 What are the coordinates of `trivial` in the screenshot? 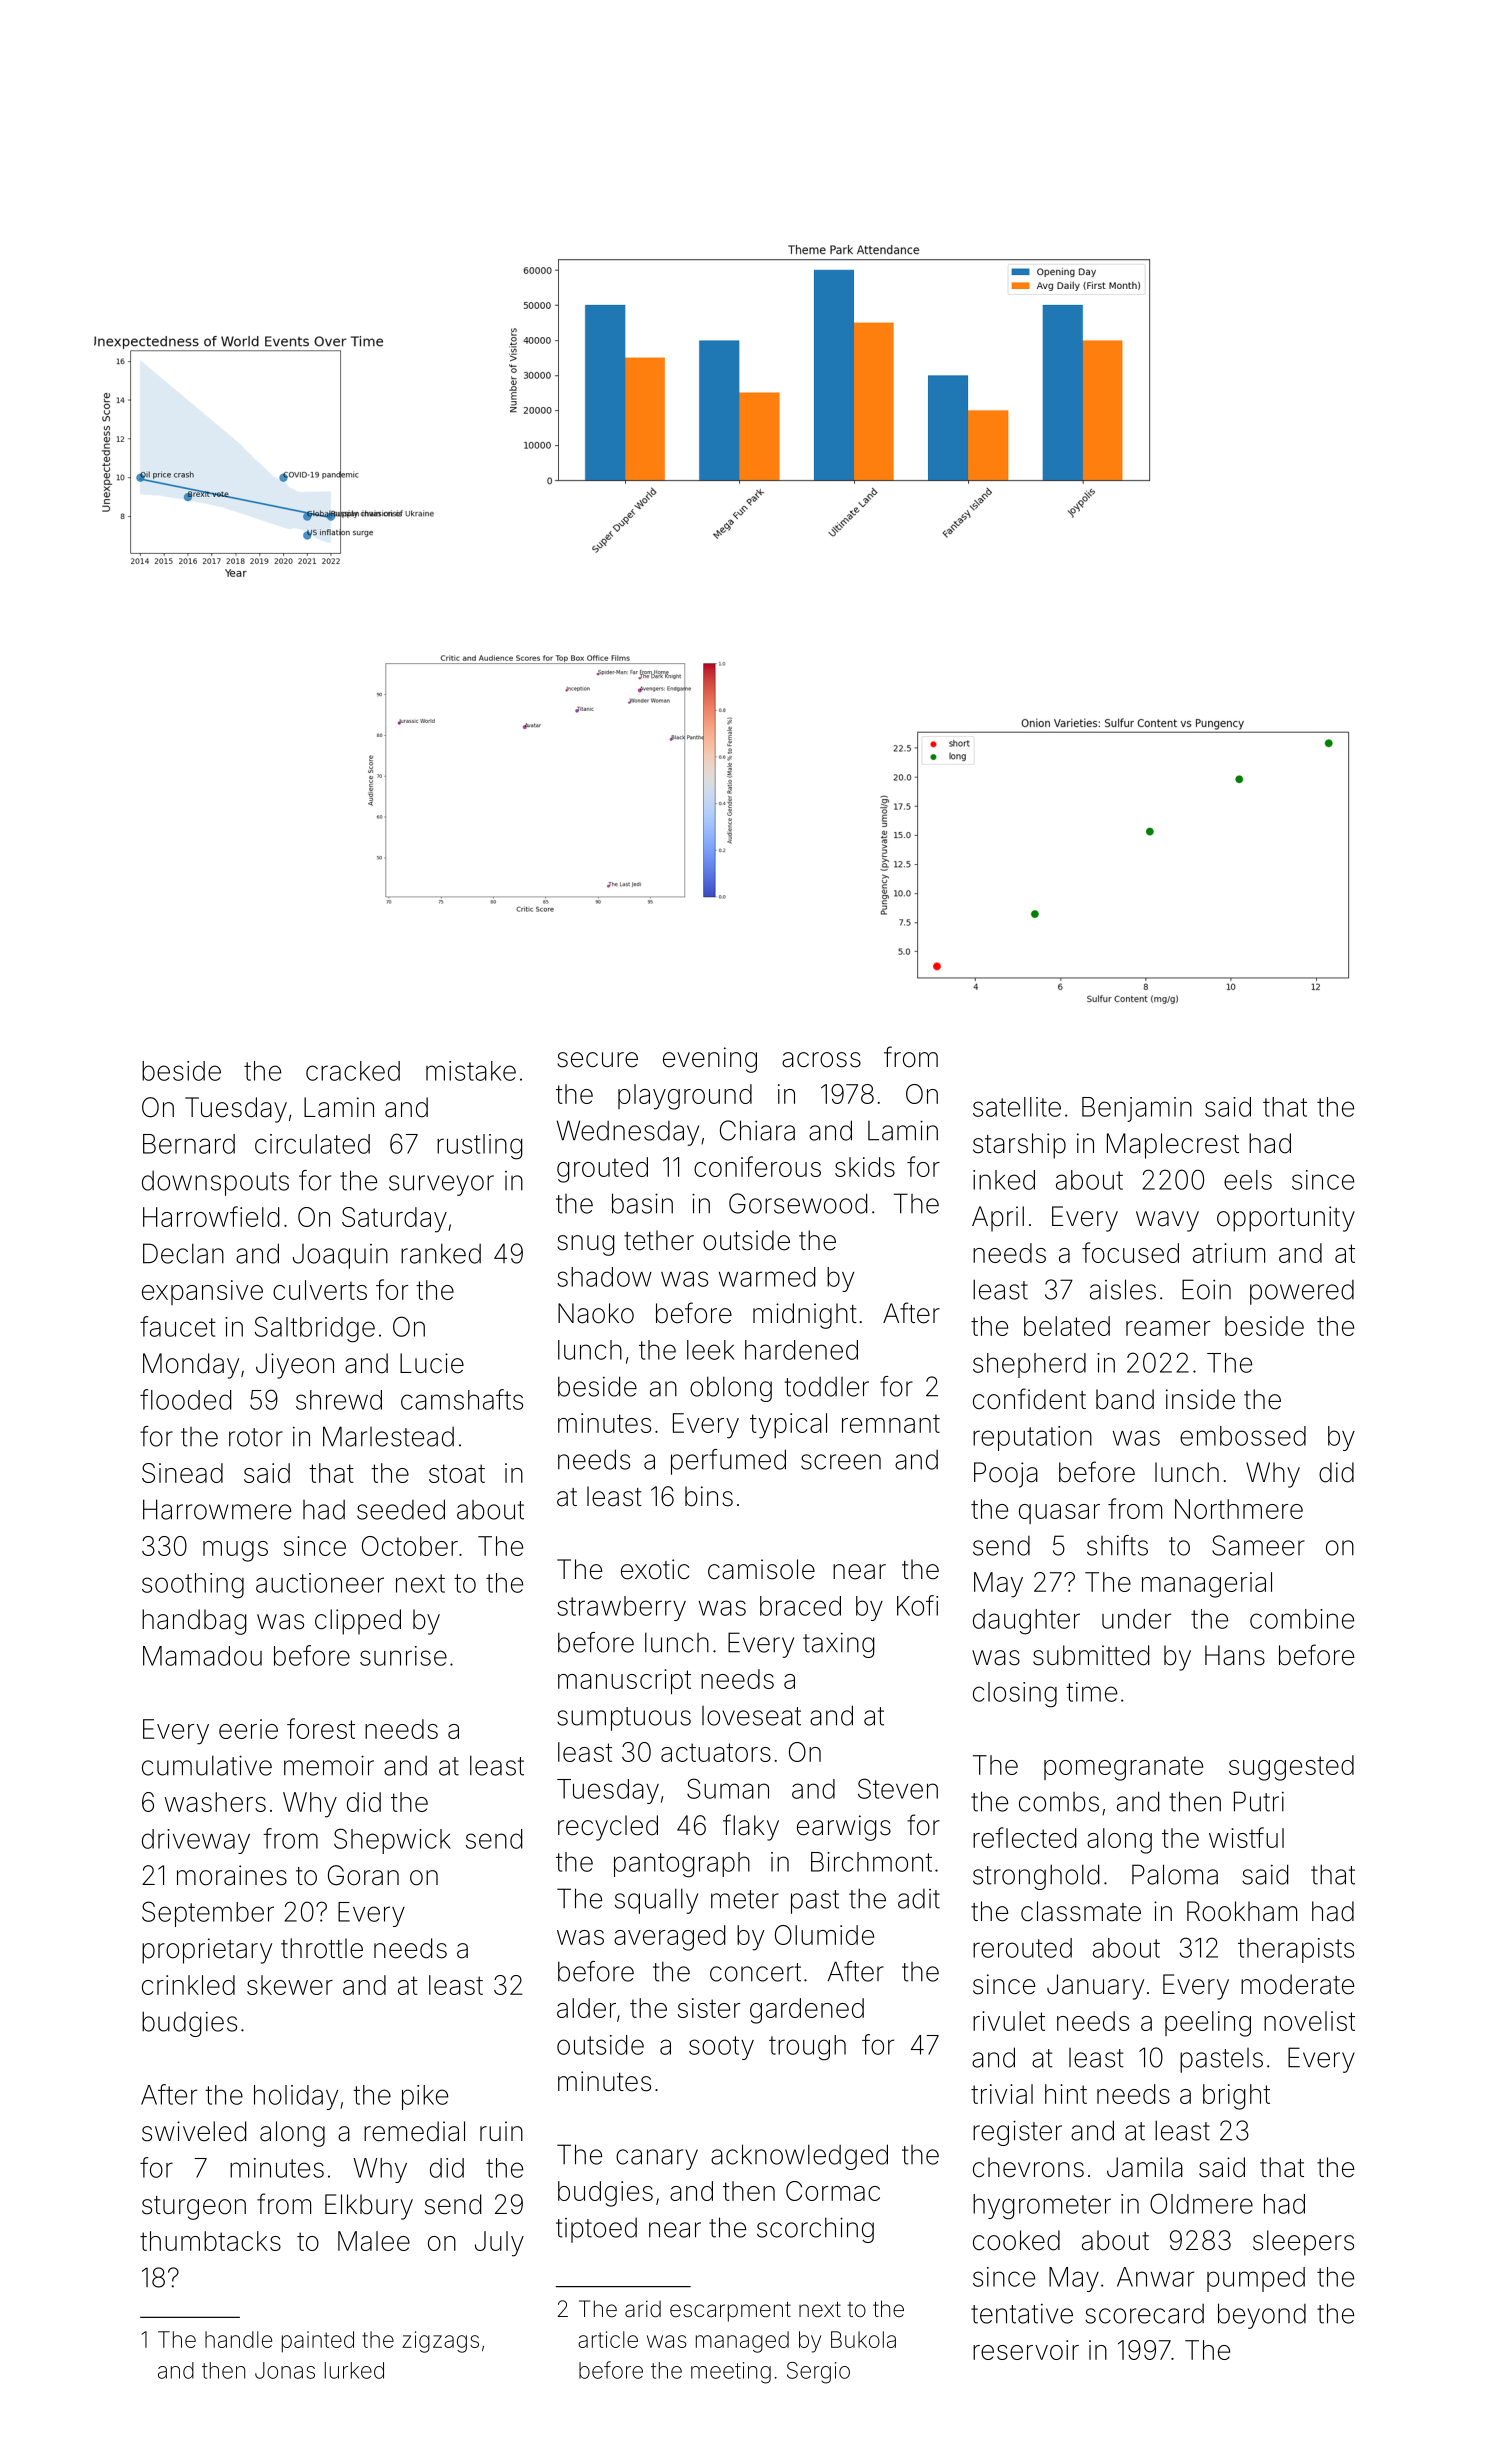 It's located at (1002, 2094).
